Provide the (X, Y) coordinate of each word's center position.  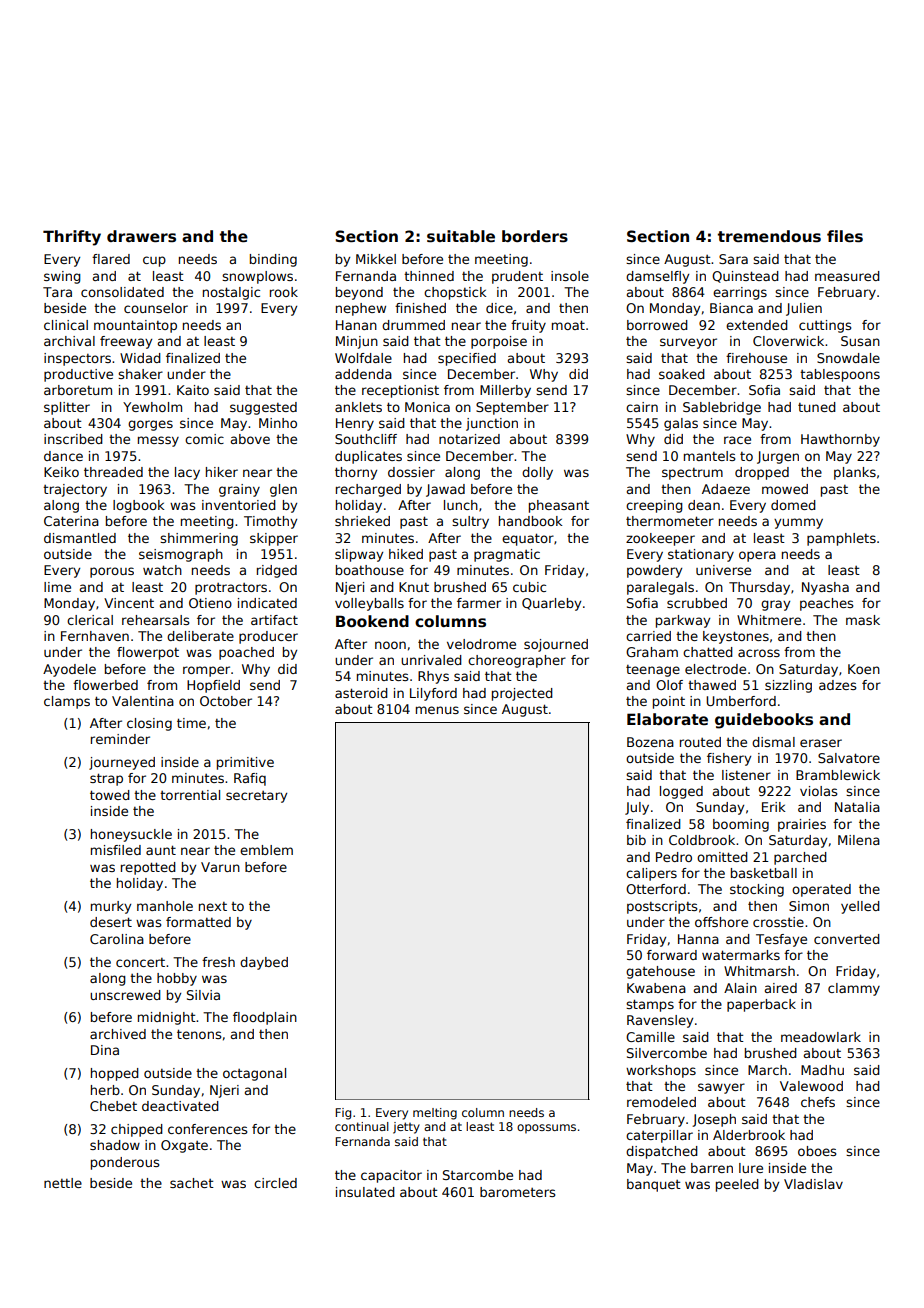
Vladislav (813, 1184)
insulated (365, 1192)
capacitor (391, 1176)
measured (847, 276)
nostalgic (231, 293)
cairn (642, 407)
